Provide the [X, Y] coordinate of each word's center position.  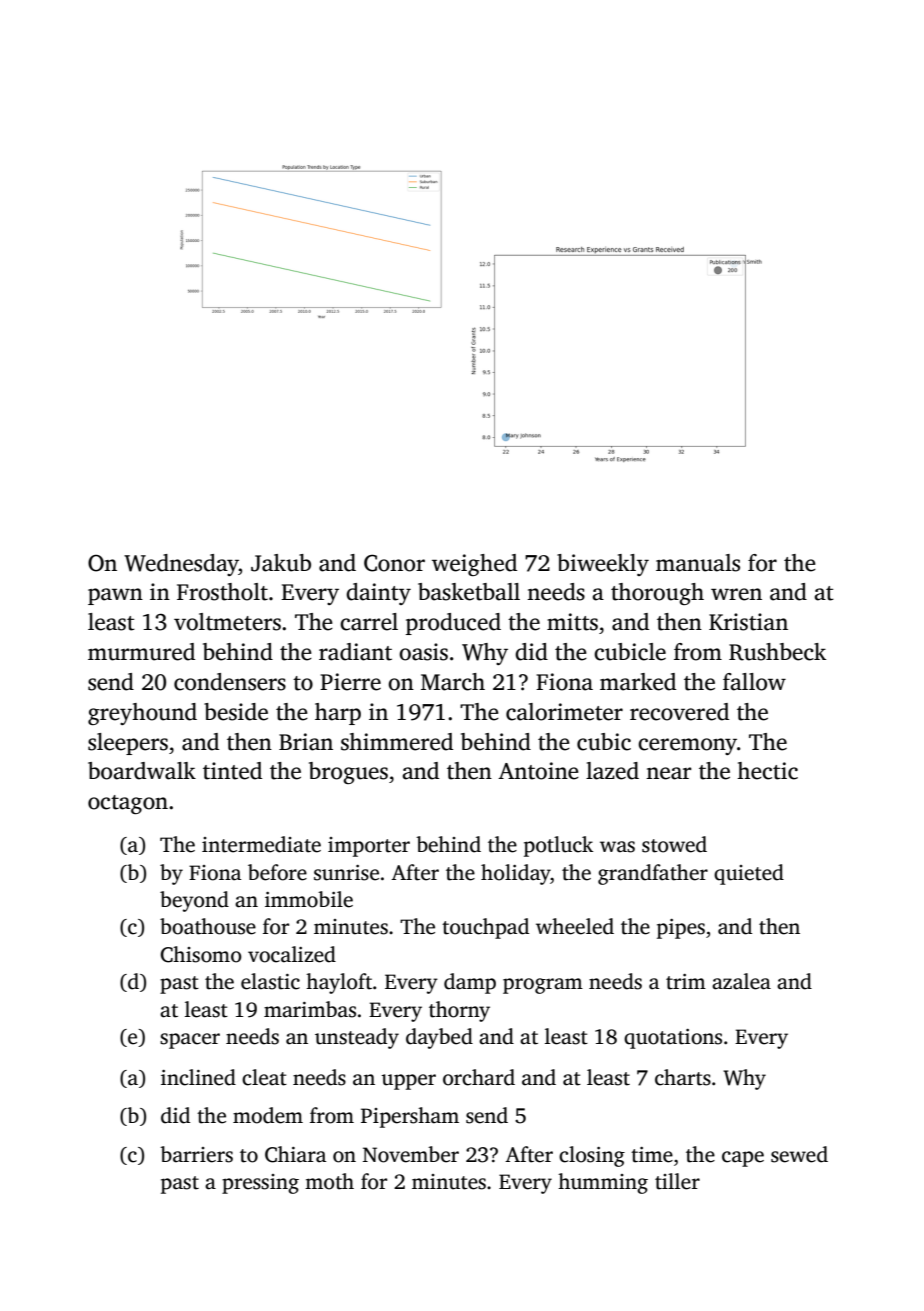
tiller [677, 1181]
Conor [394, 563]
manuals [698, 563]
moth [329, 1181]
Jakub [281, 563]
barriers [196, 1154]
